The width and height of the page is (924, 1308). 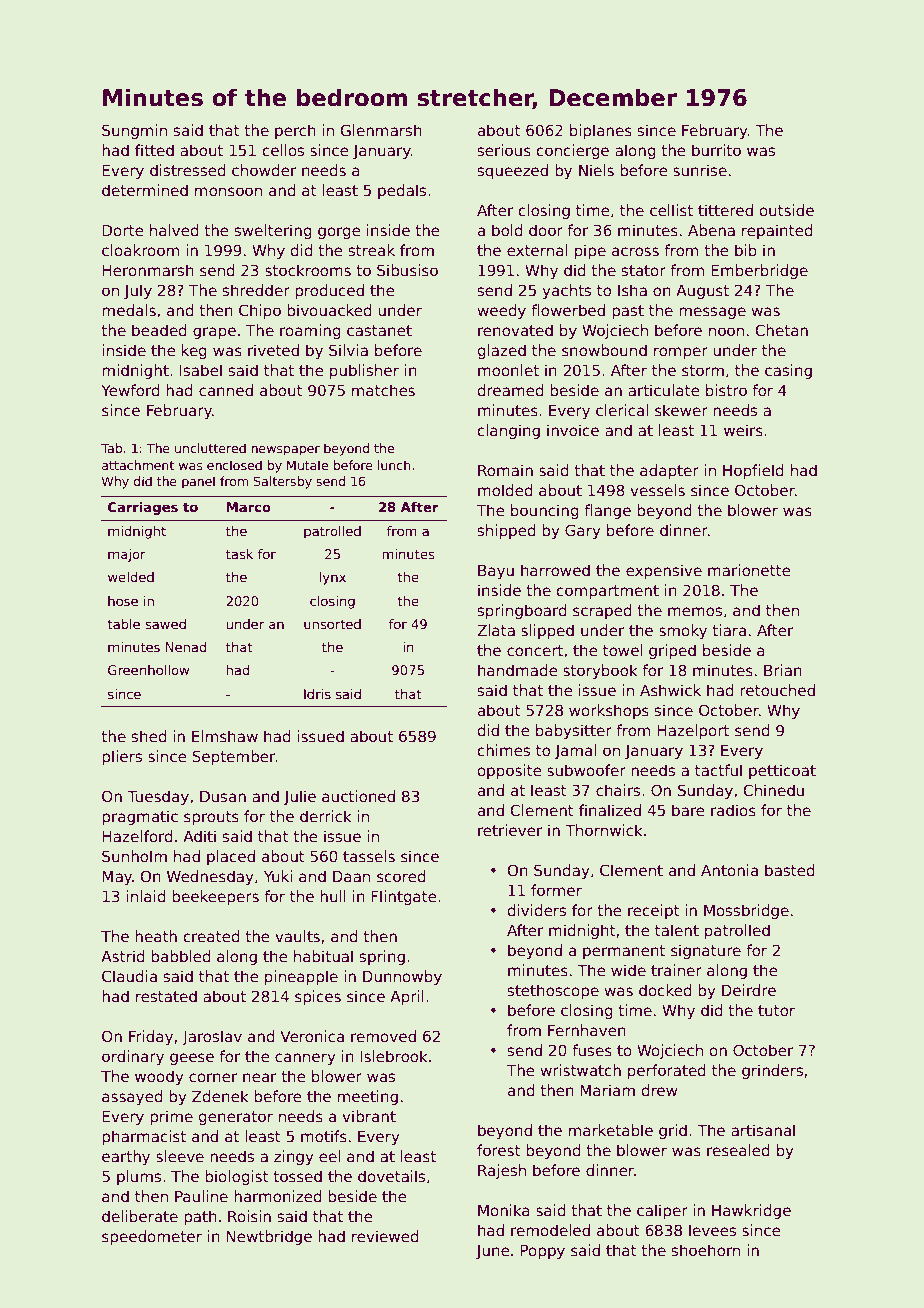 What do you see at coordinates (236, 1118) in the page?
I see `generator` at bounding box center [236, 1118].
